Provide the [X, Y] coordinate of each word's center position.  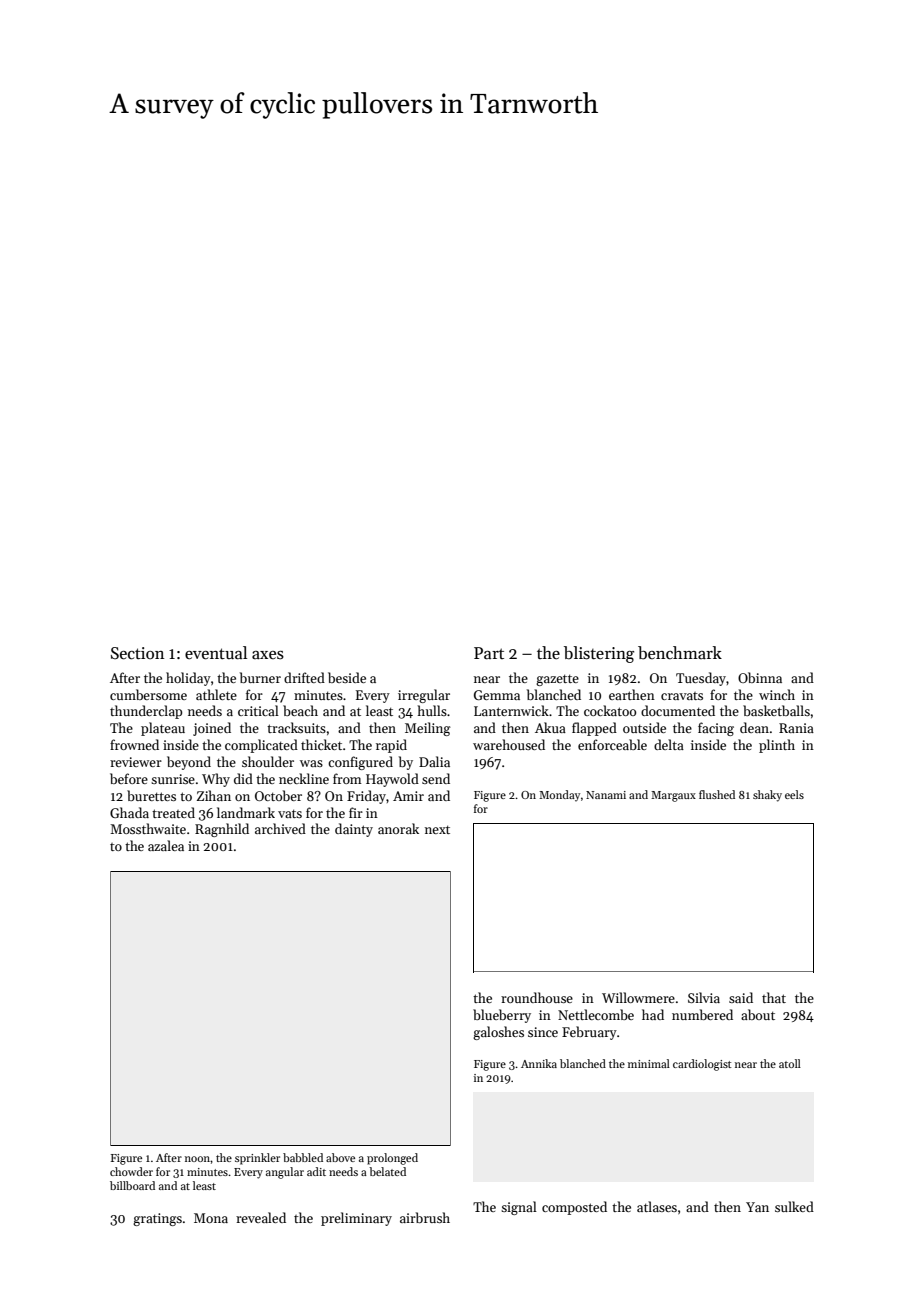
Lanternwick [511, 710]
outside [644, 727]
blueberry [502, 1016]
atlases [657, 1206]
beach [300, 710]
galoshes [498, 1033]
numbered [702, 1014]
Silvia [704, 997]
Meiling [428, 729]
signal [519, 1208]
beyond [189, 763]
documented [678, 710]
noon [198, 1159]
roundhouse [537, 997]
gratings [157, 1219]
